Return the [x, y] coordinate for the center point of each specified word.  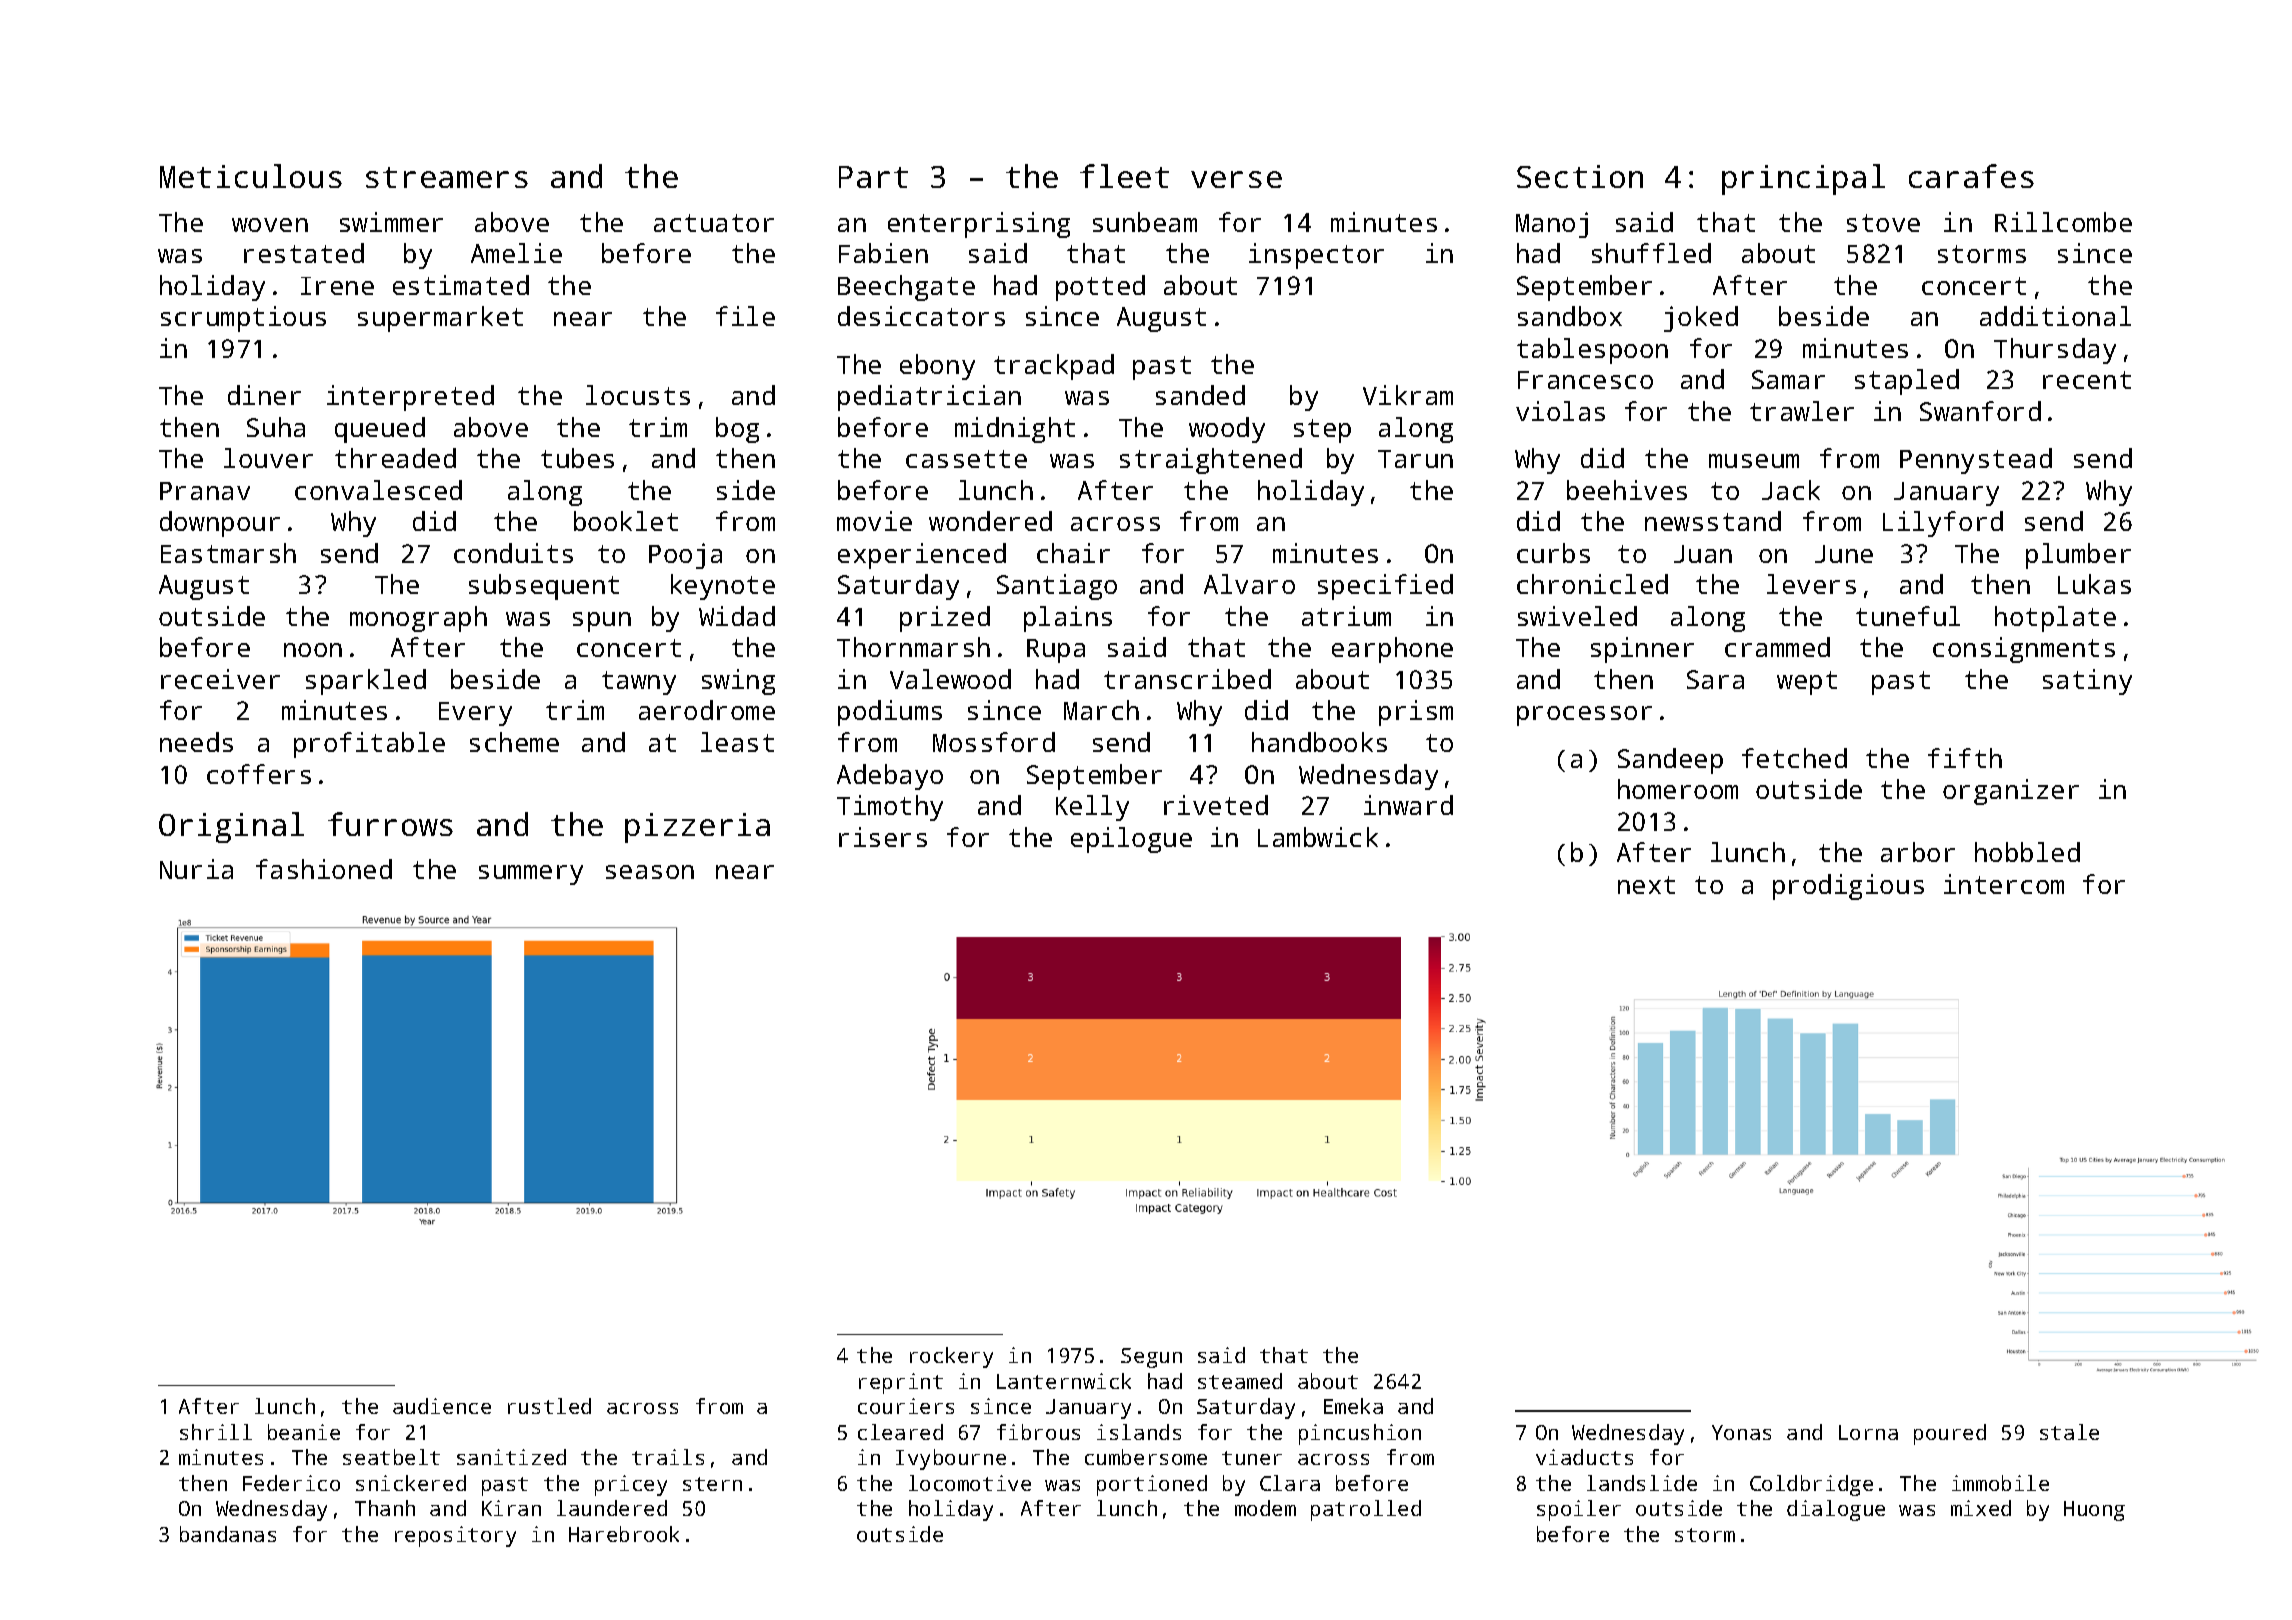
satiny [2087, 682]
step [1322, 431]
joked [1701, 319]
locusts [638, 395]
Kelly [1092, 808]
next [1646, 885]
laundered [612, 1508]
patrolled [1366, 1510]
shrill [216, 1432]
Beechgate [906, 288]
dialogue [1836, 1510]
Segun [1151, 1358]
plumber [2078, 556]
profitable [369, 745]
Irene [337, 286]
